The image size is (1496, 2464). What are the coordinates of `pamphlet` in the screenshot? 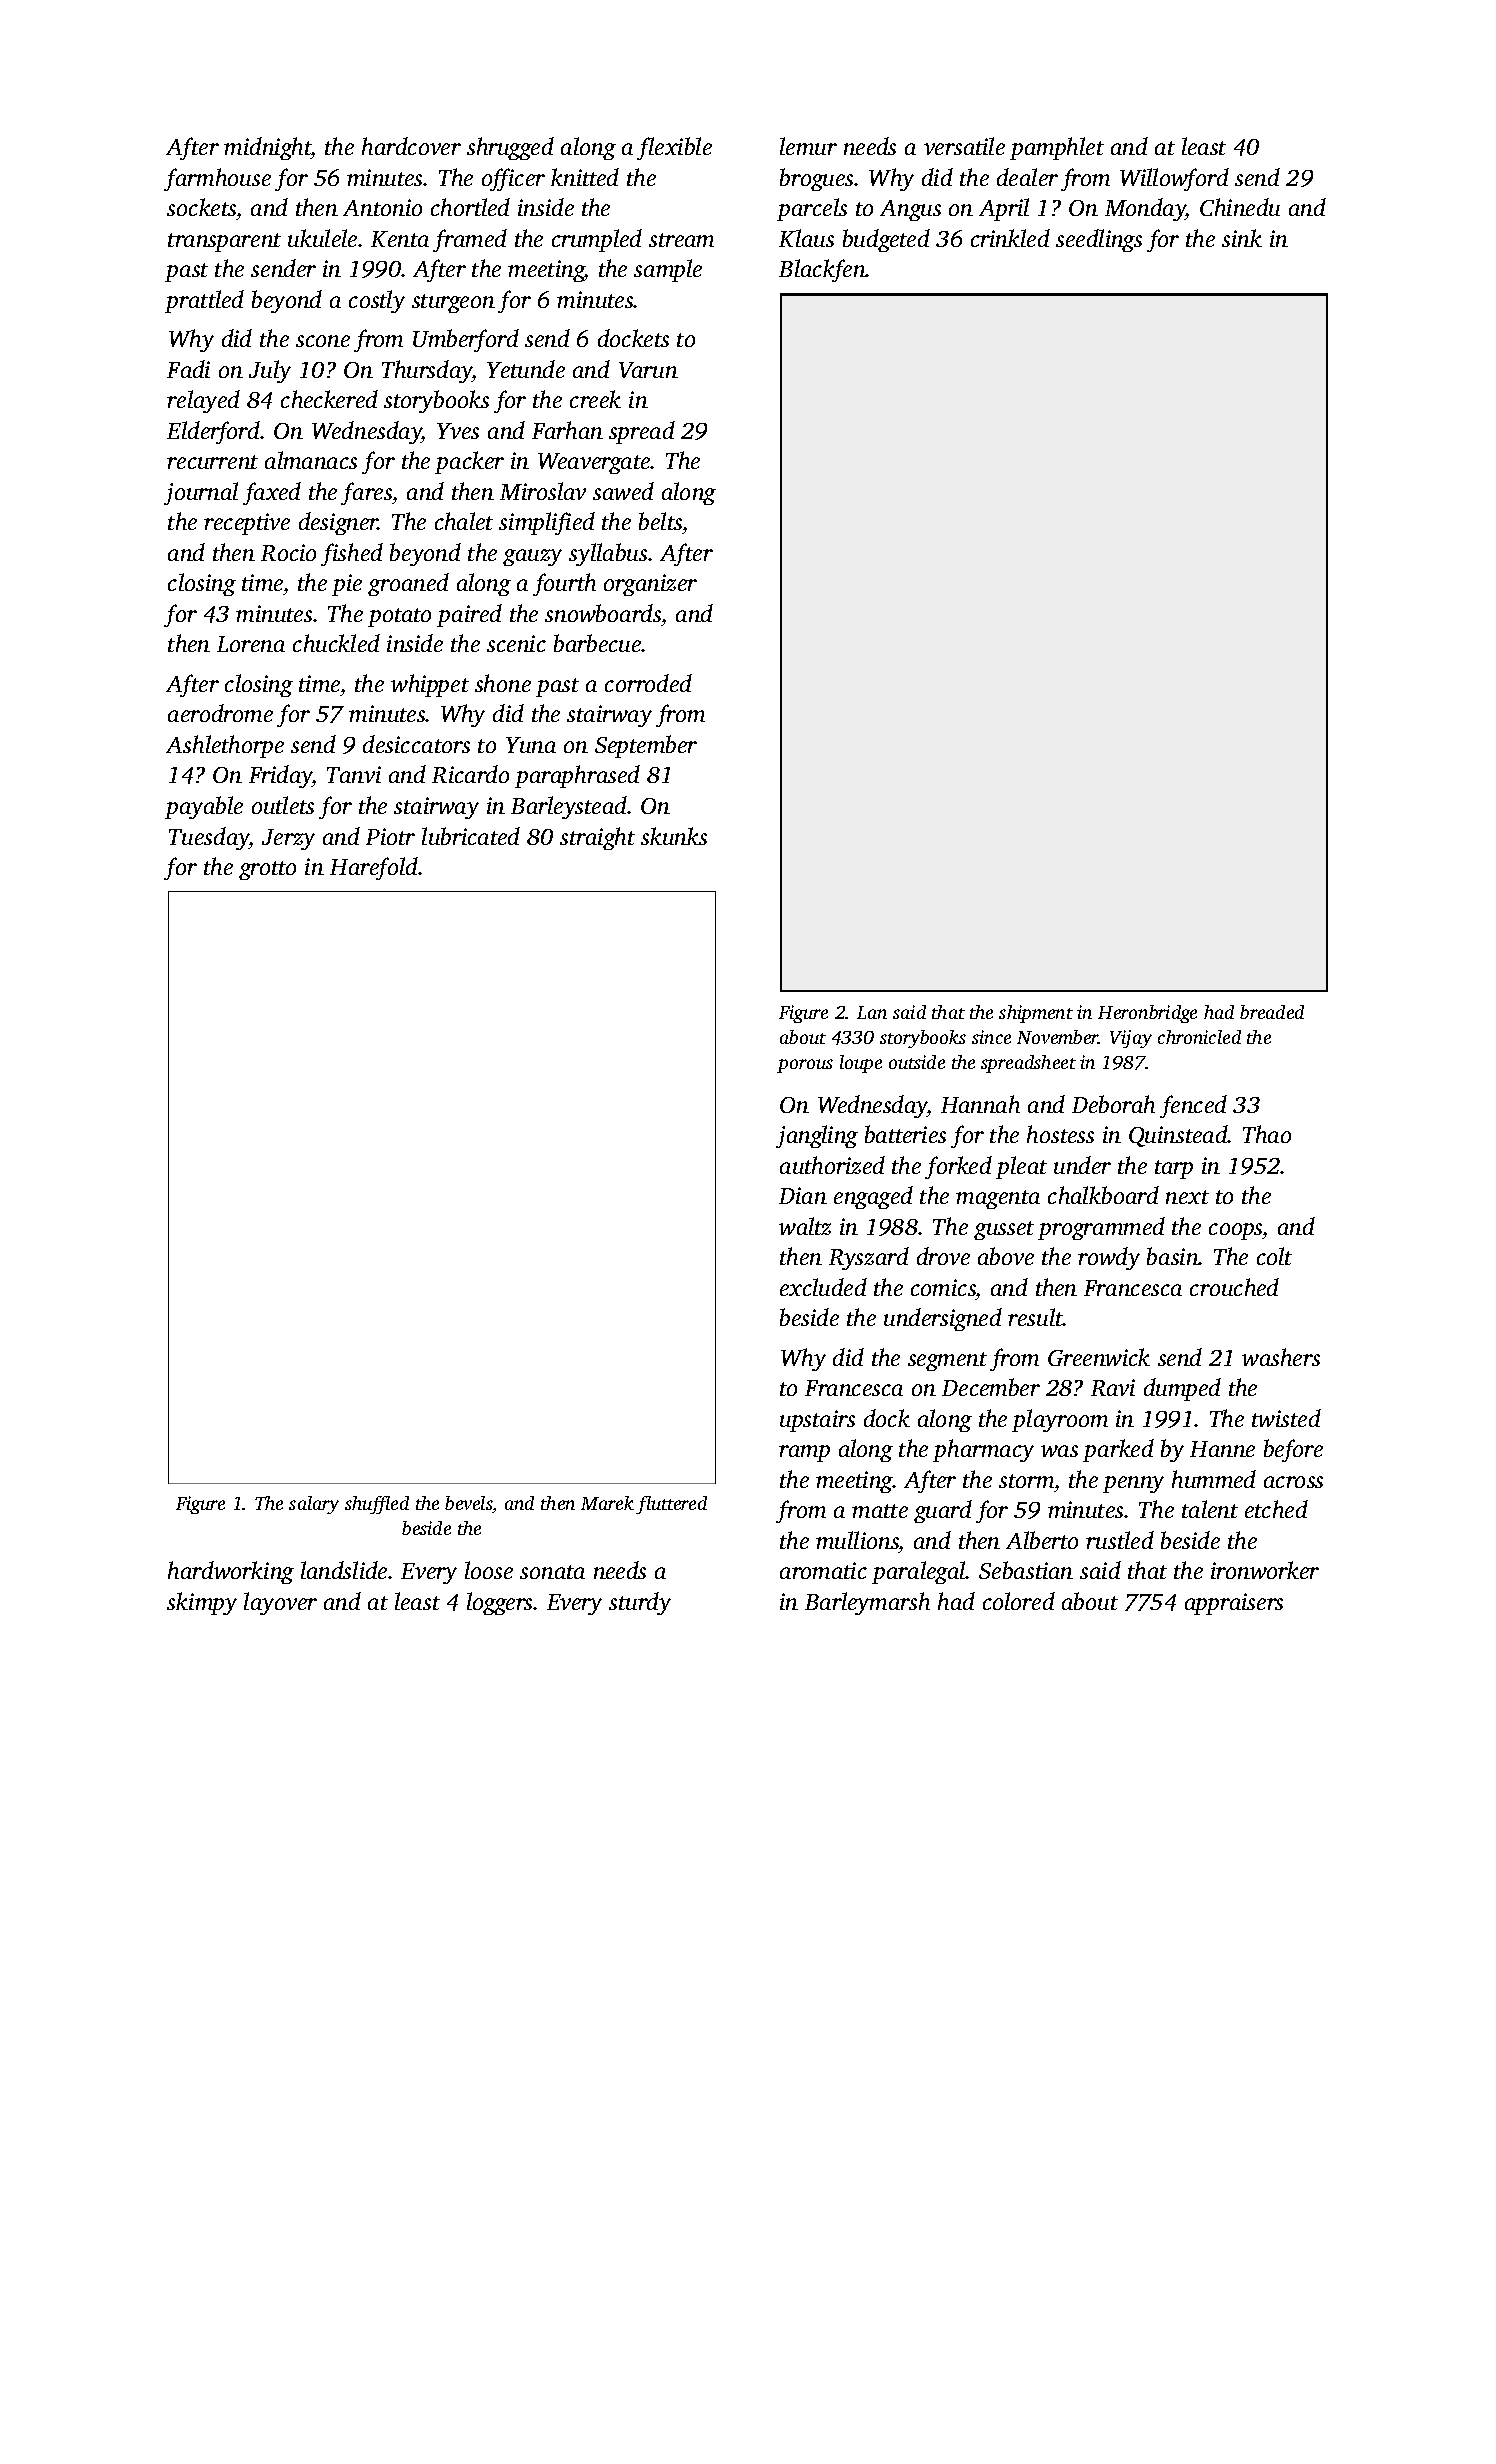 It's located at (1057, 148).
